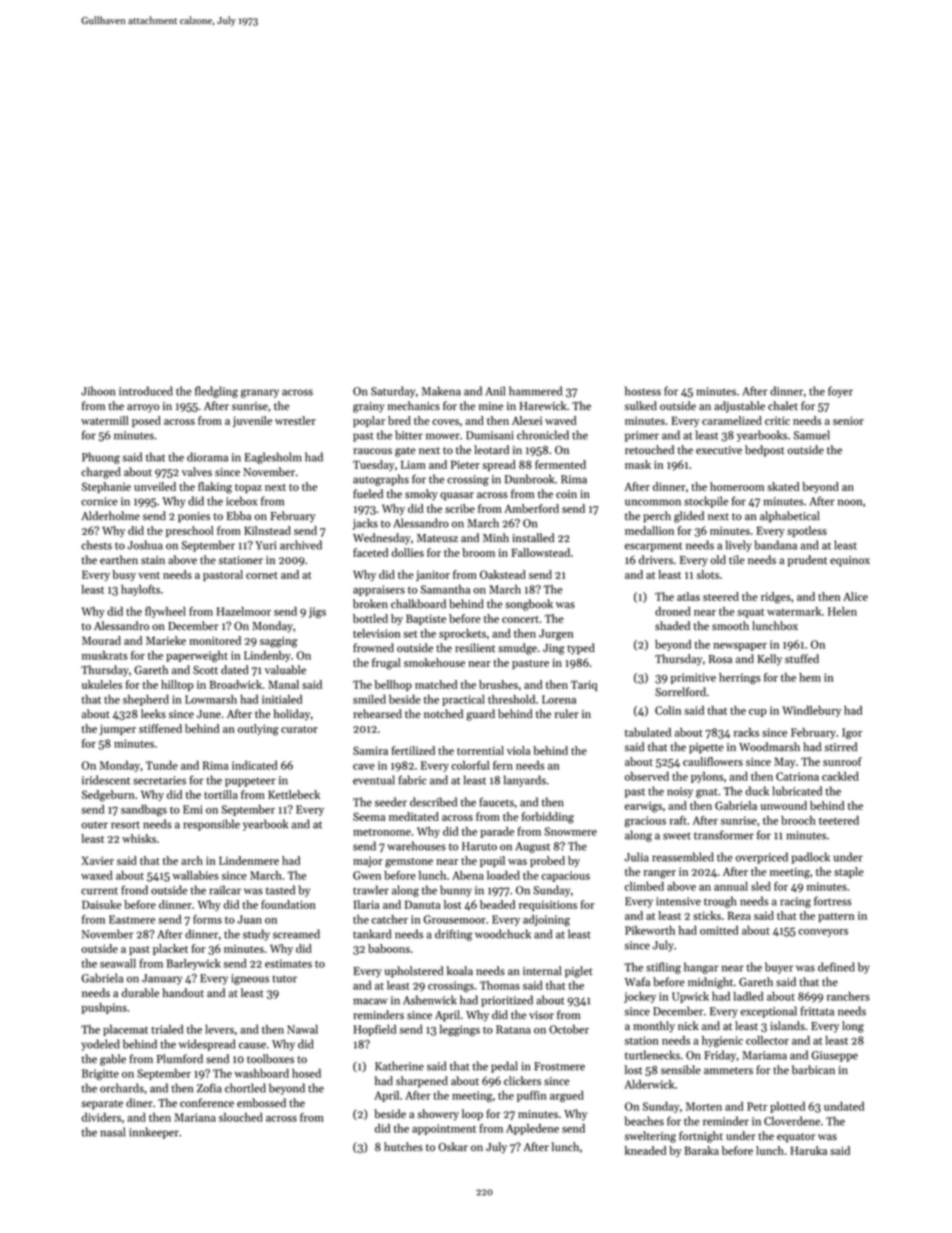  Describe the element at coordinates (209, 714) in the page. I see `June` at that location.
